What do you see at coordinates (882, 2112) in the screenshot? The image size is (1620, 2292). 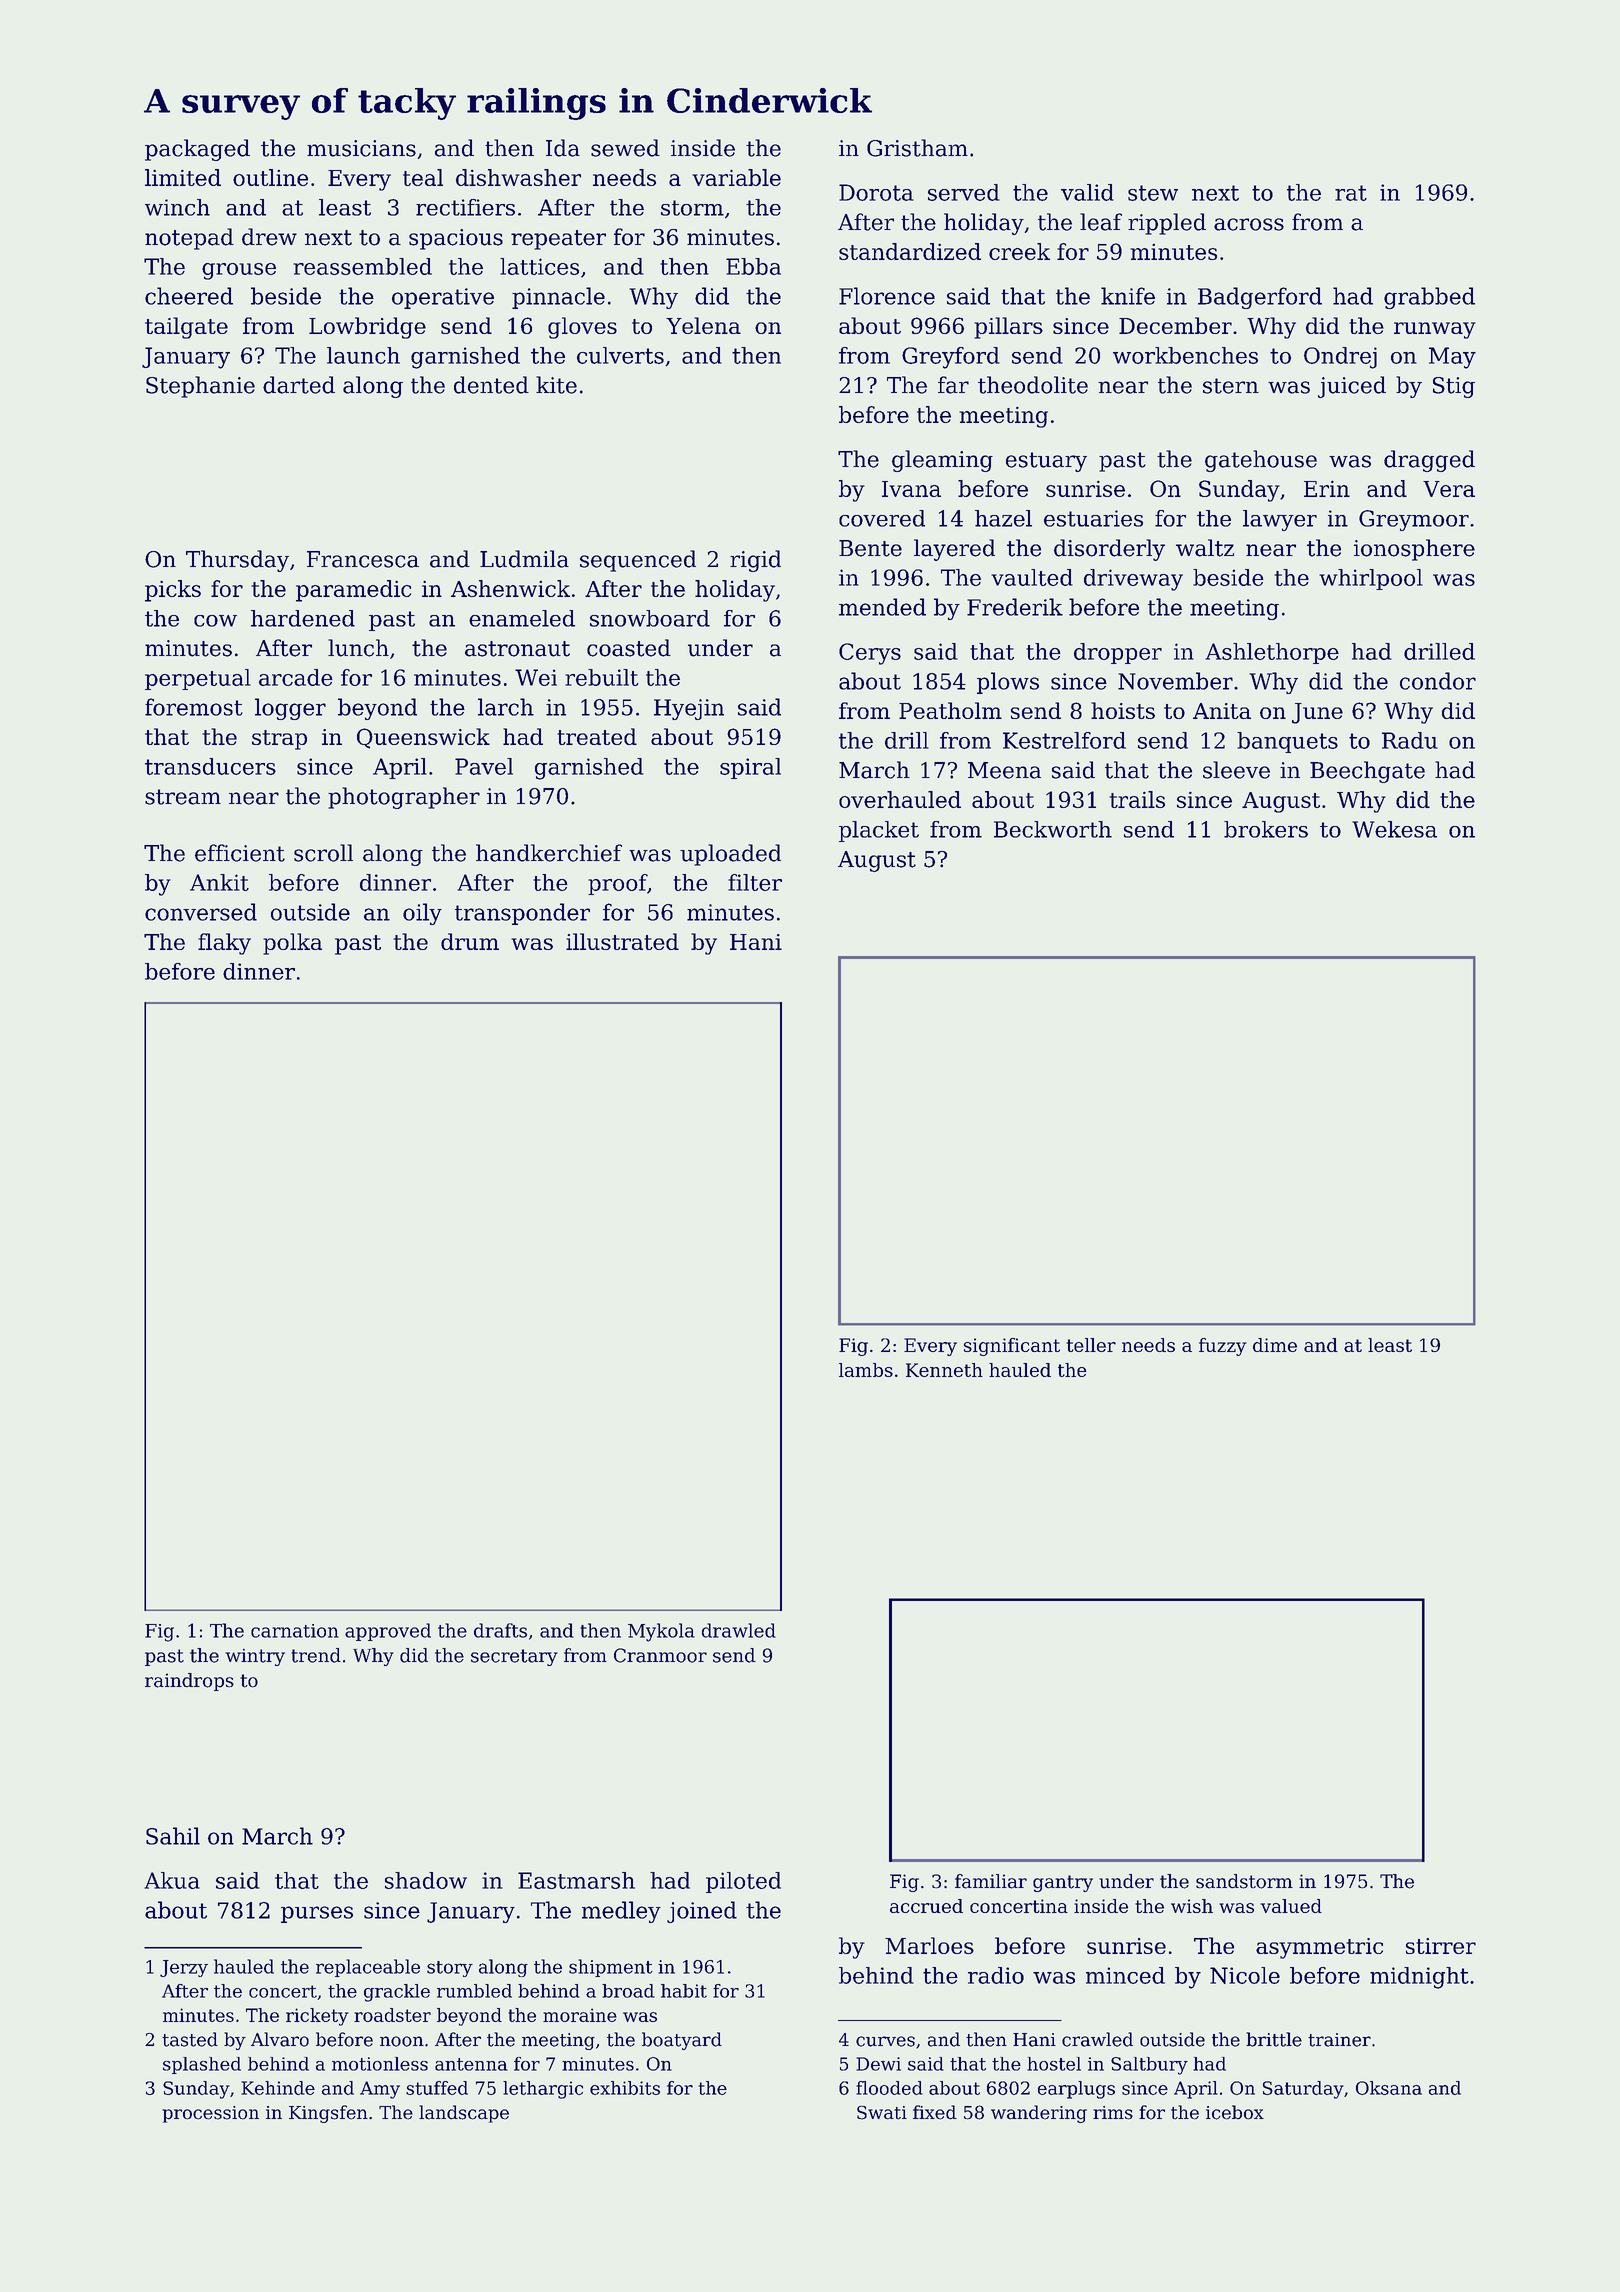 I see `Swati` at bounding box center [882, 2112].
